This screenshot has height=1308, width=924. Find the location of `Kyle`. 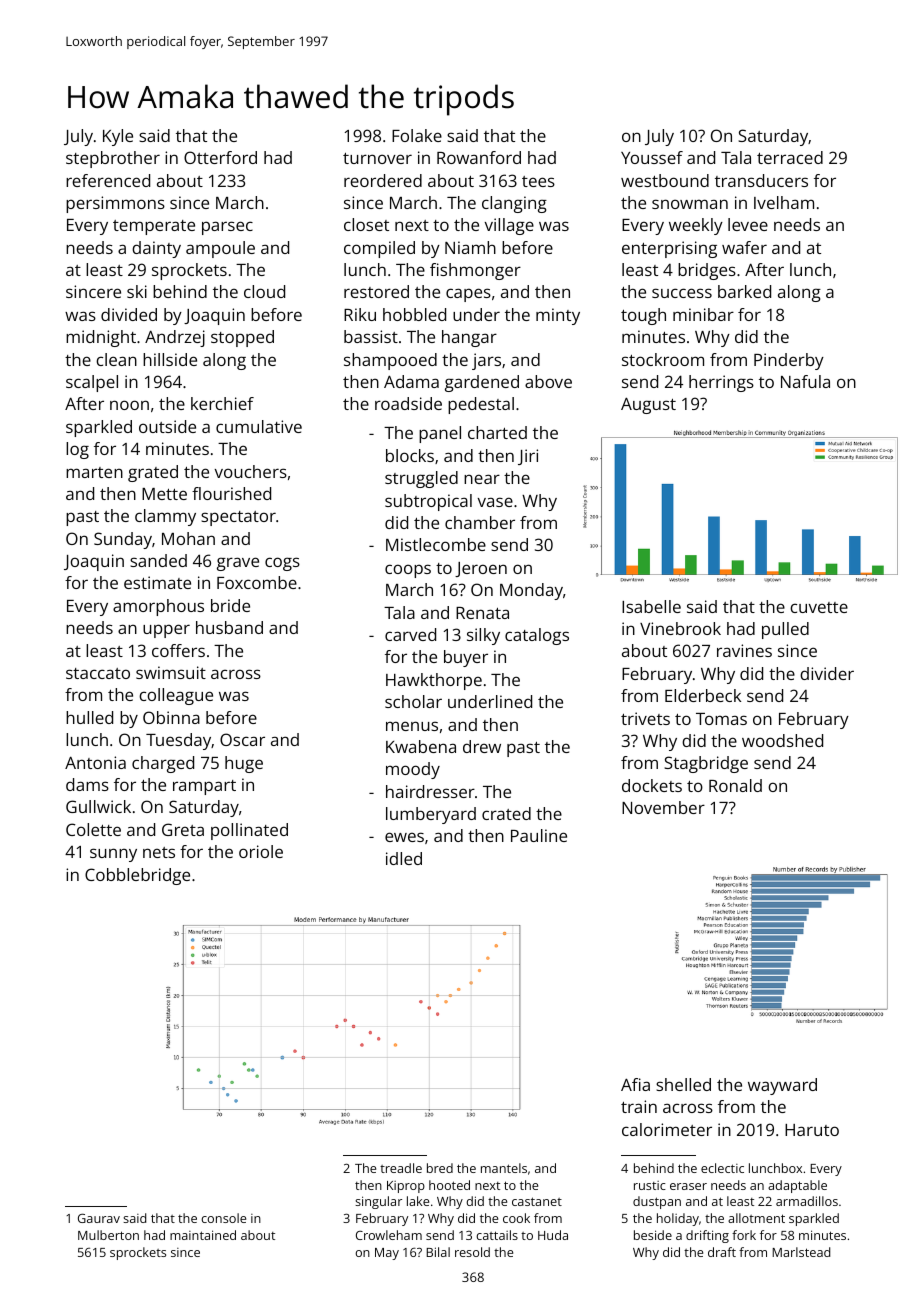

Kyle is located at coordinates (118, 137).
